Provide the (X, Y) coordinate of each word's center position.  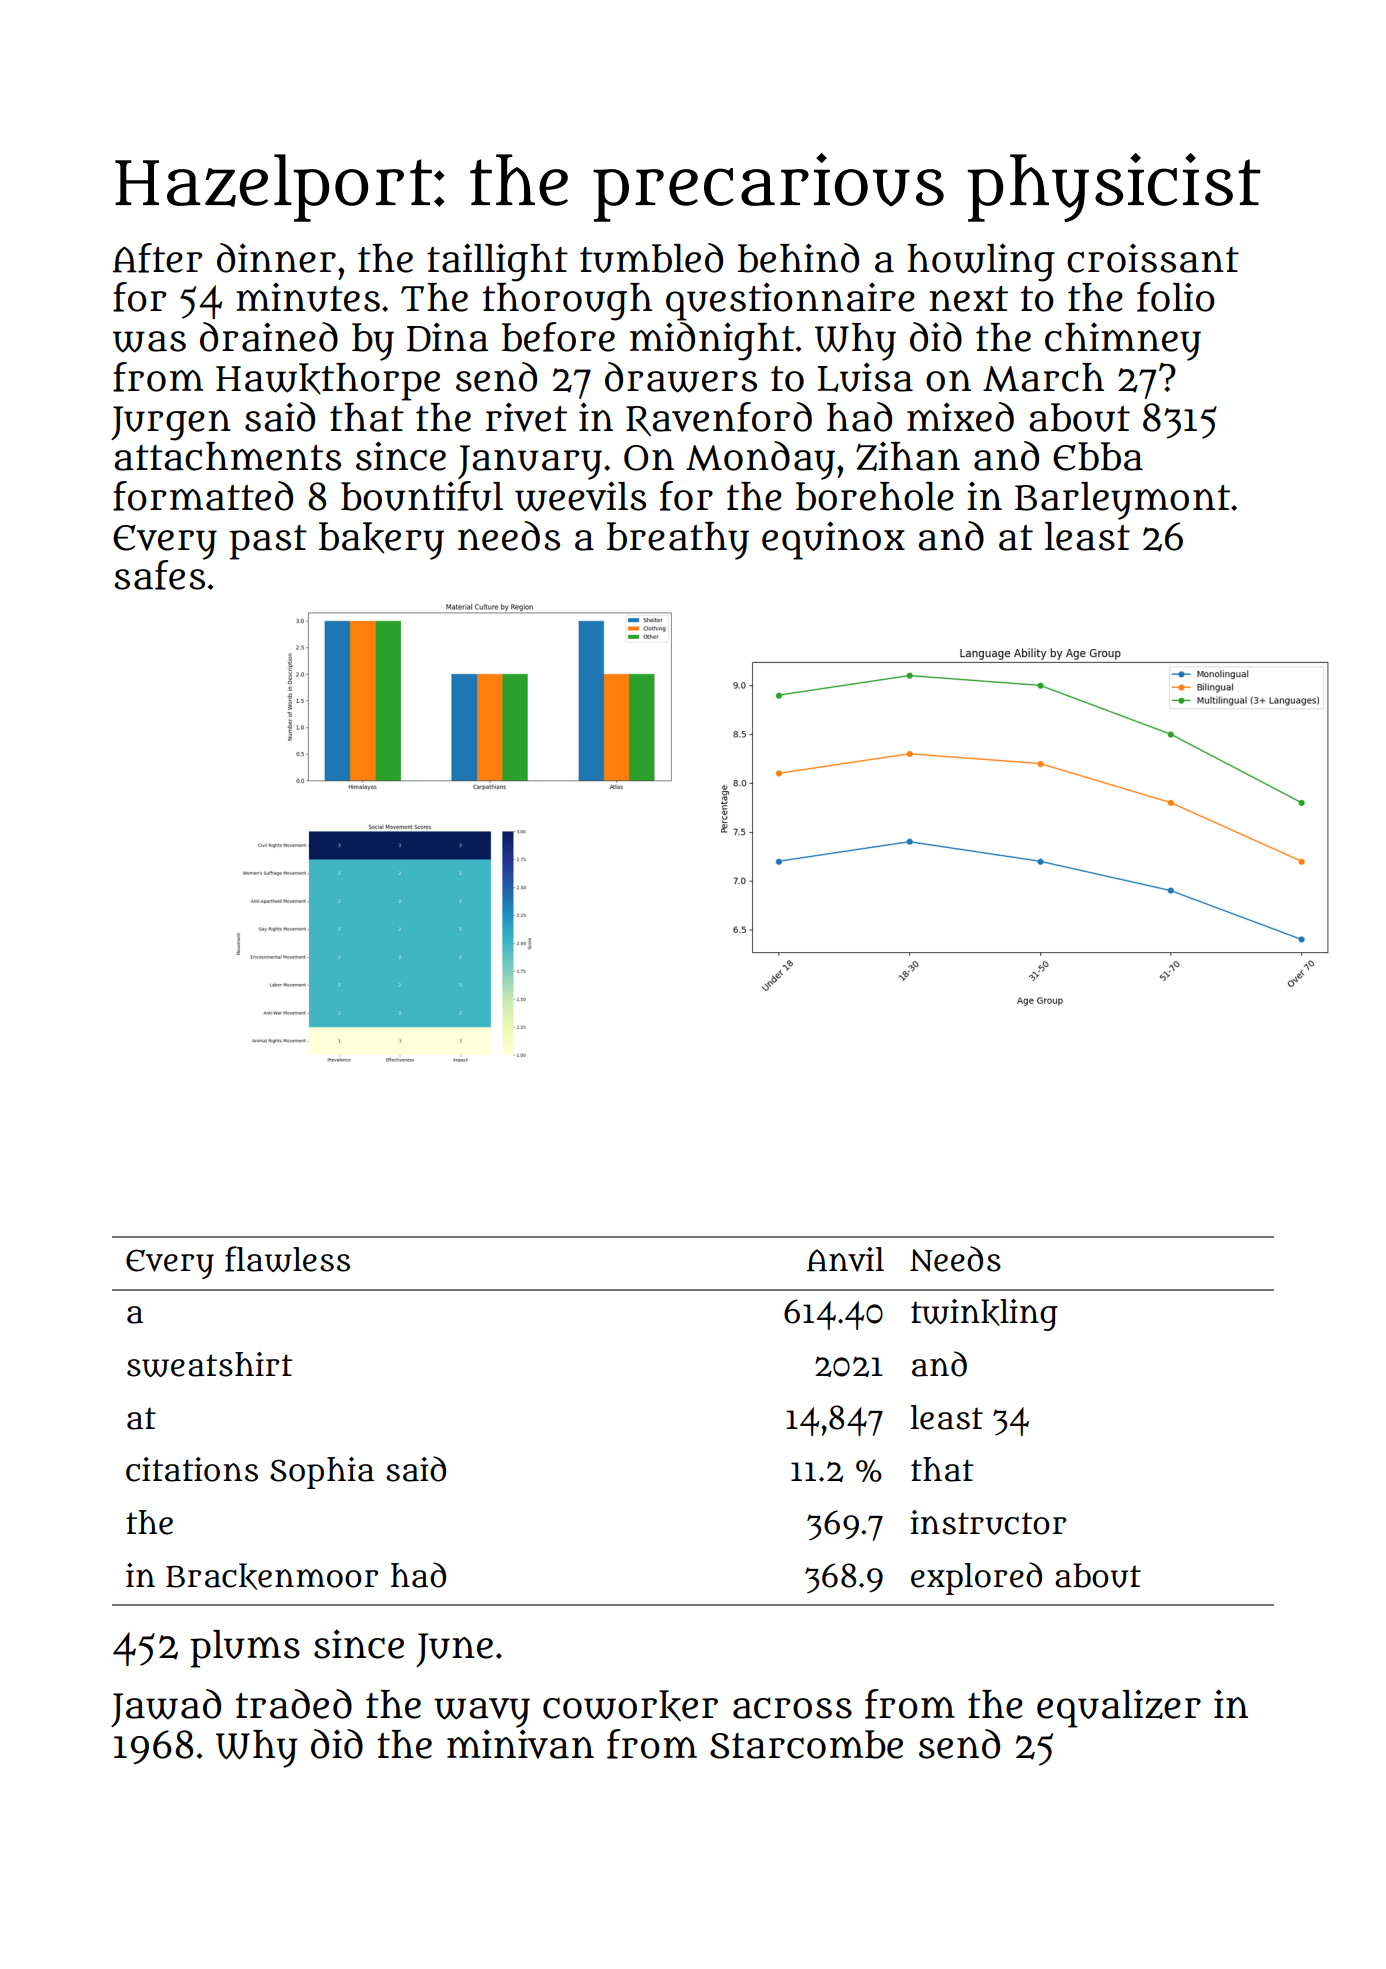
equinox (833, 540)
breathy (678, 541)
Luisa (865, 377)
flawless (287, 1259)
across (792, 1708)
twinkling (984, 1315)
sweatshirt (209, 1364)
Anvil (845, 1259)
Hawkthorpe (328, 382)
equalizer (1119, 1708)
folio (1176, 297)
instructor (988, 1522)
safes (159, 574)
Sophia (322, 1473)
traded (294, 1704)
